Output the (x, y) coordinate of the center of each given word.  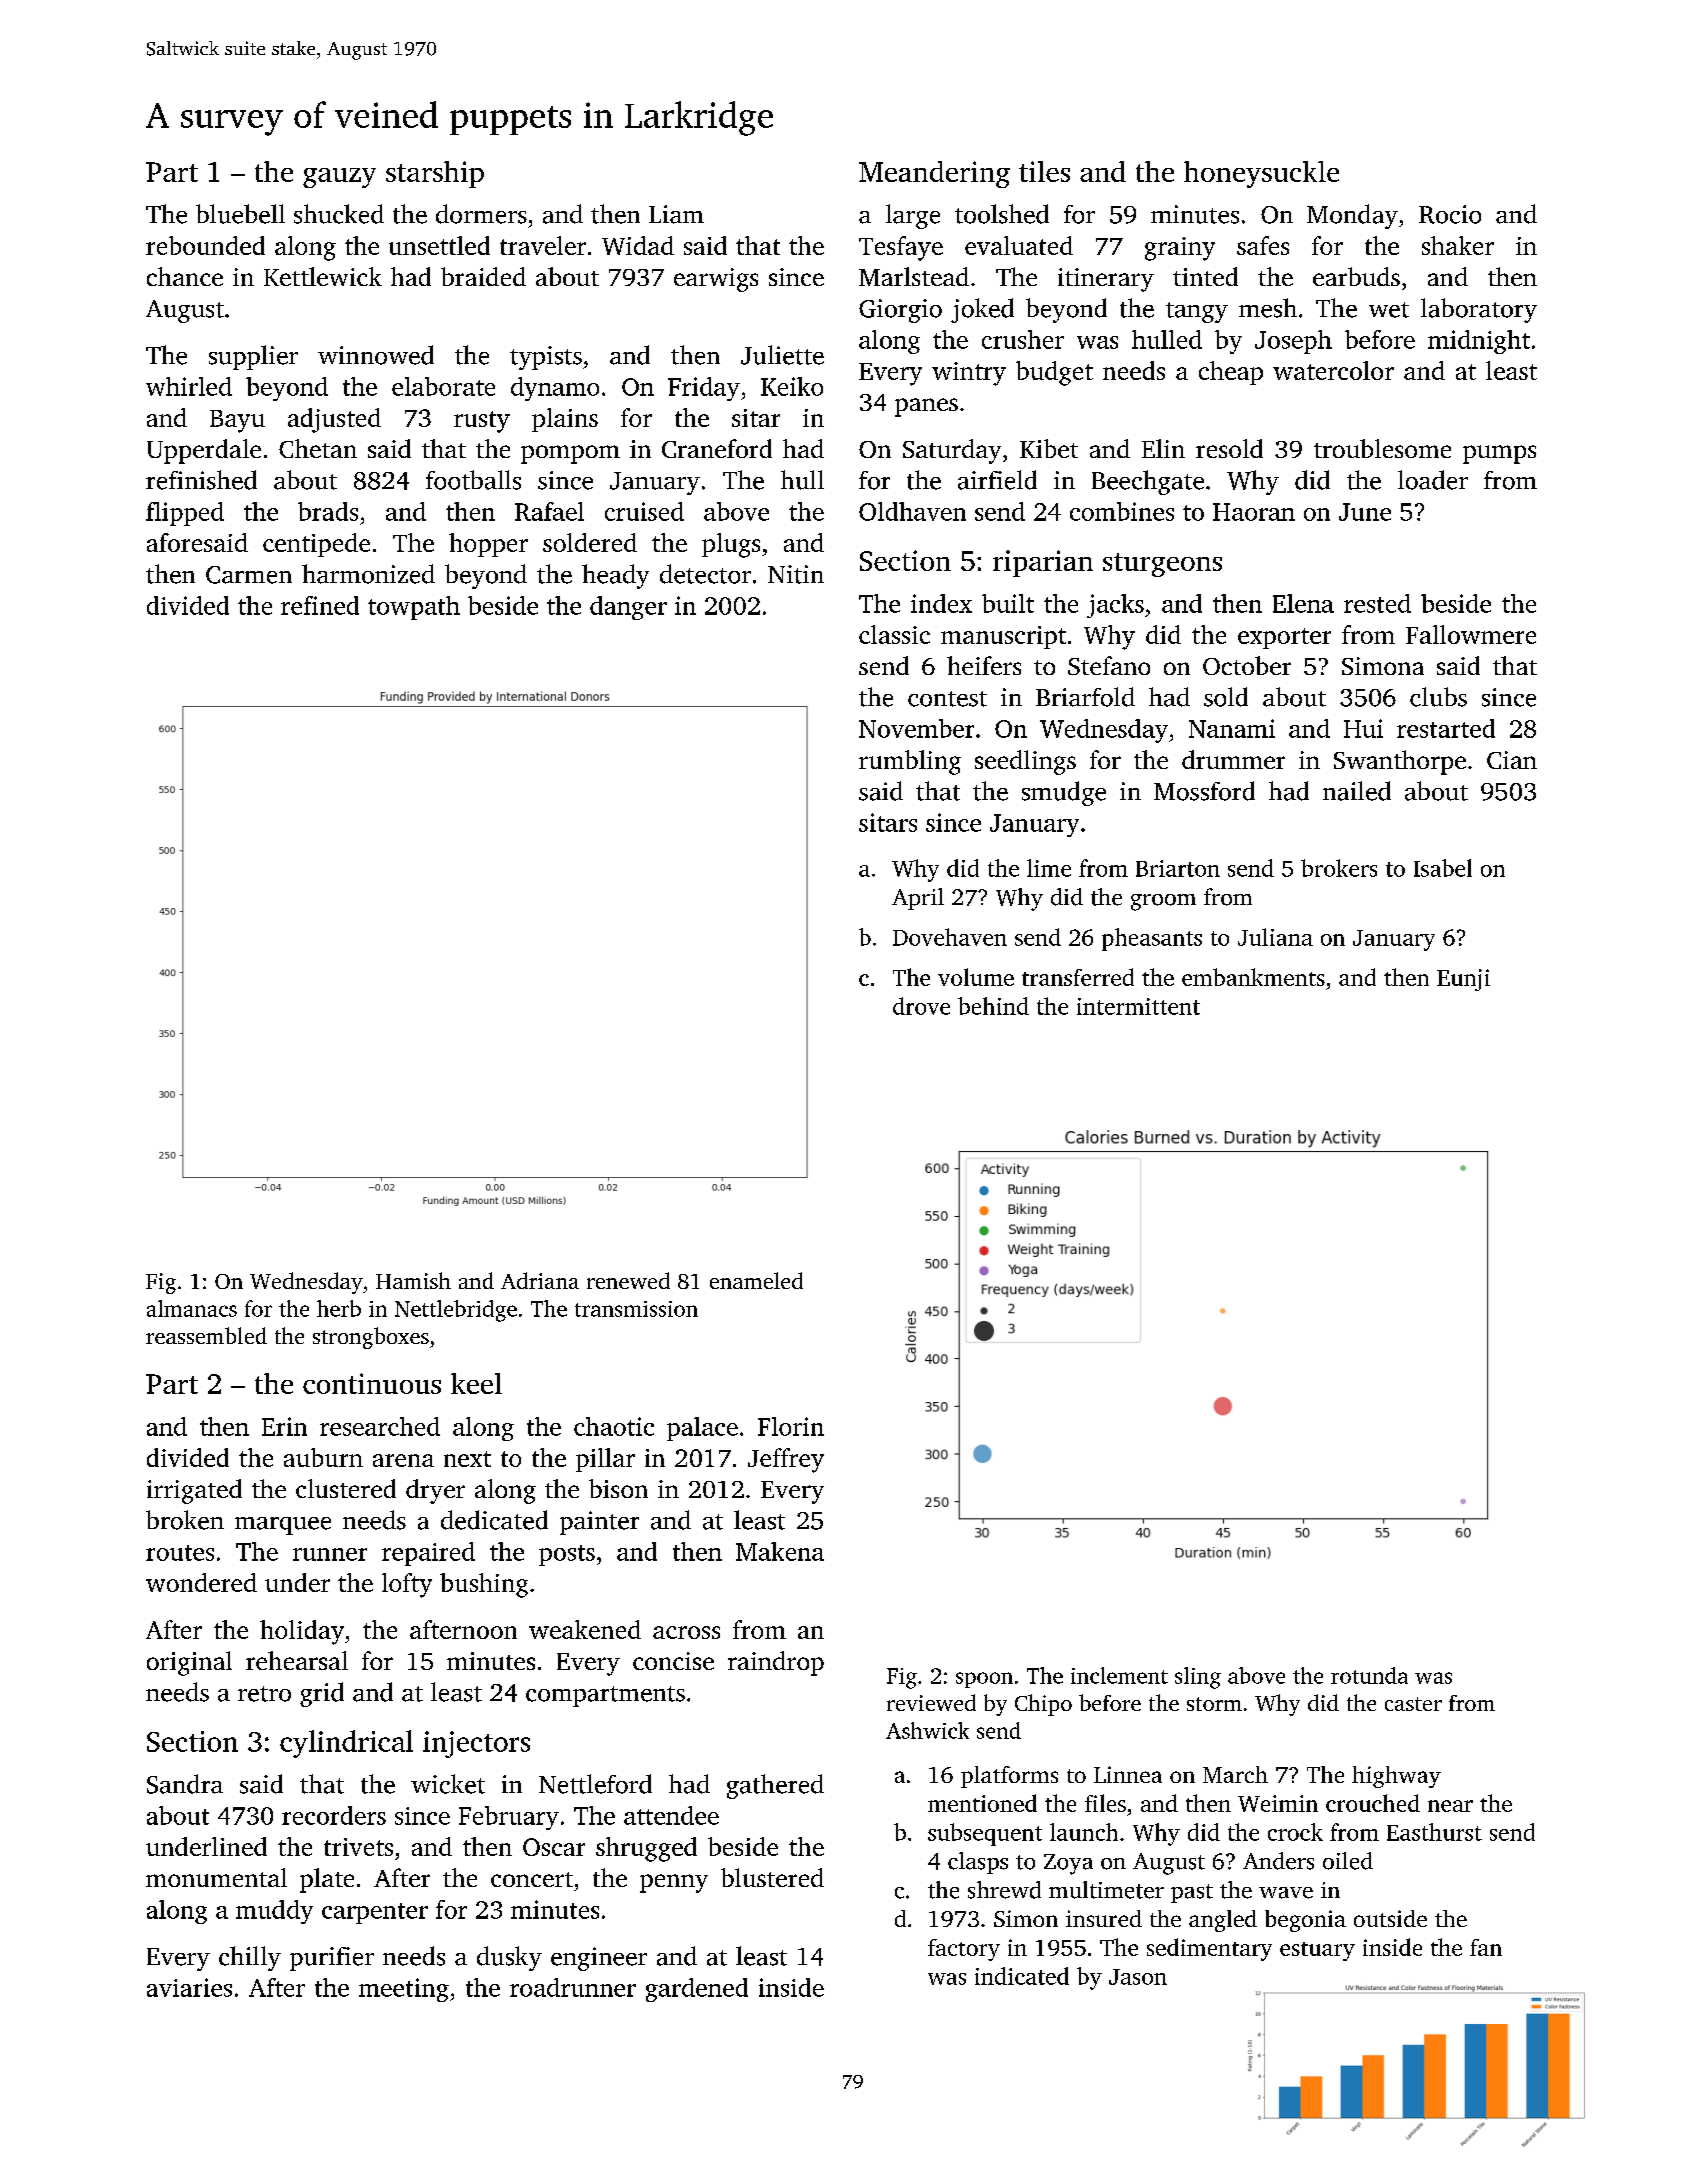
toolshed (1002, 214)
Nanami (1232, 728)
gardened (697, 1990)
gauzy (339, 178)
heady (615, 576)
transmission (636, 1309)
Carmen (249, 575)
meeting (404, 1990)
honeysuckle (1261, 174)
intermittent (1138, 1006)
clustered (346, 1488)
